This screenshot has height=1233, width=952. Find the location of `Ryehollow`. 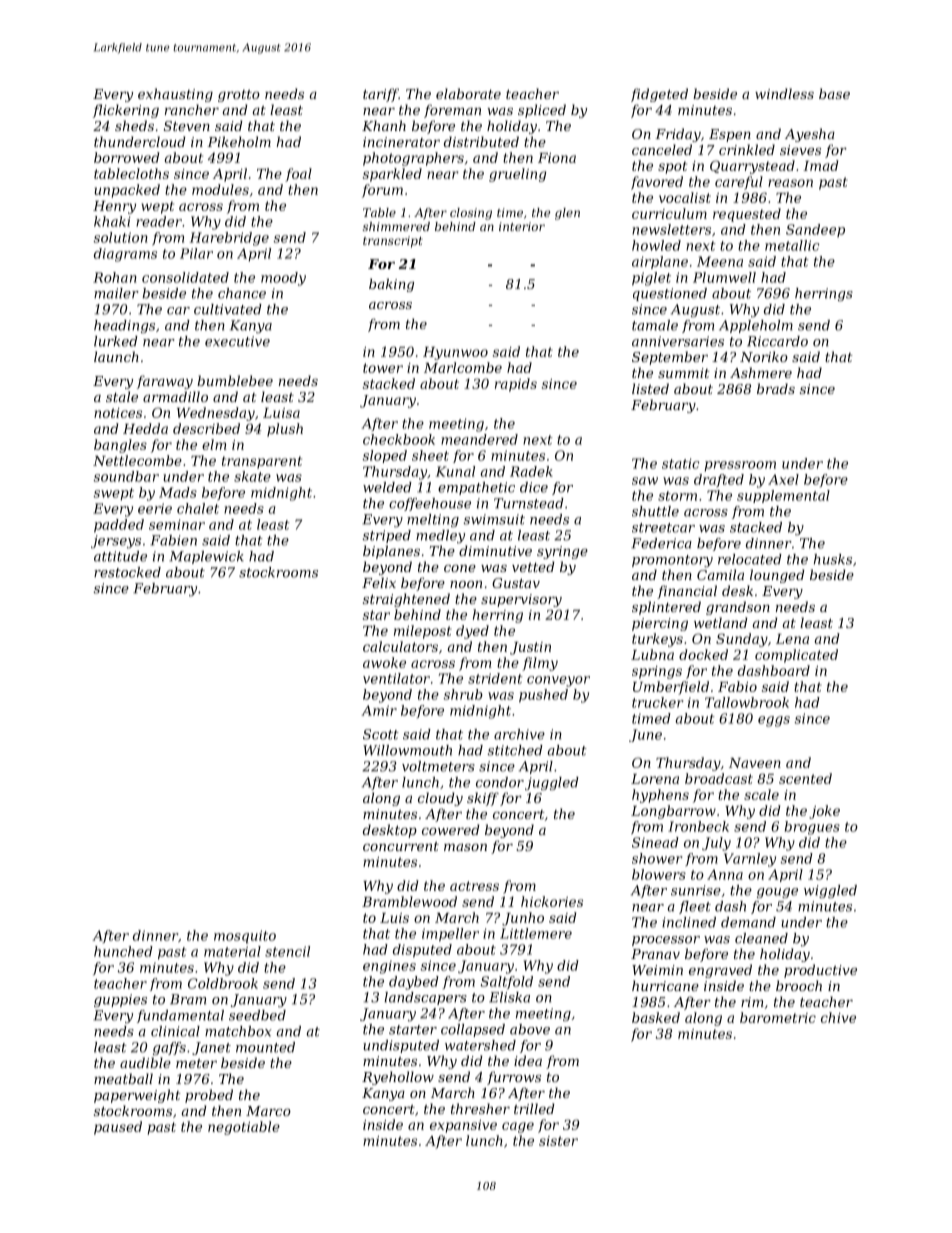

Ryehollow is located at coordinates (398, 1078).
